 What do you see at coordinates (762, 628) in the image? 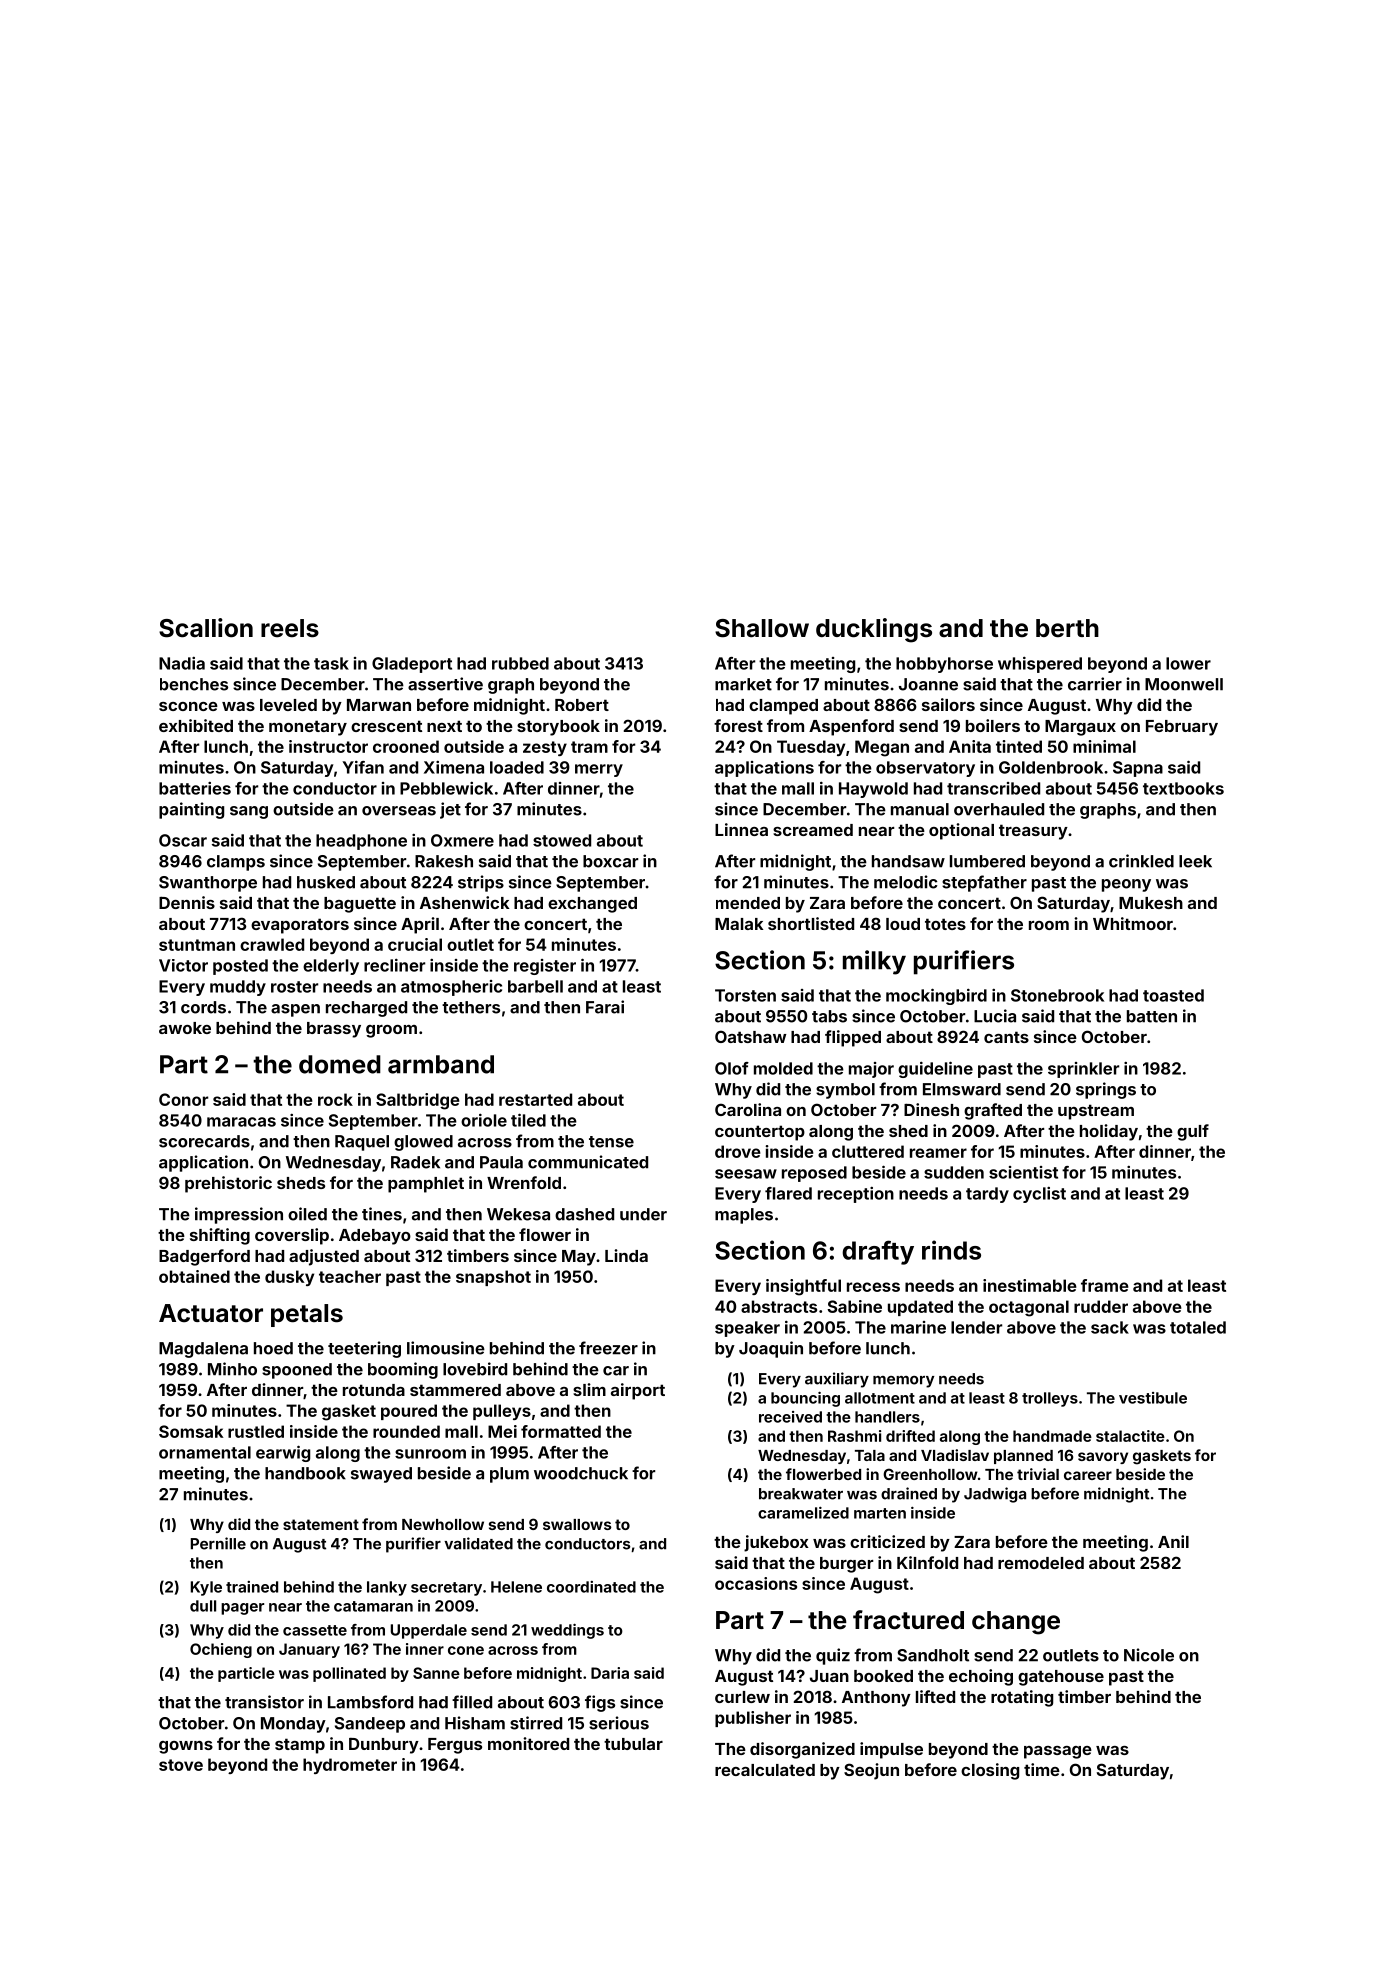
I see `Shallow` at bounding box center [762, 628].
